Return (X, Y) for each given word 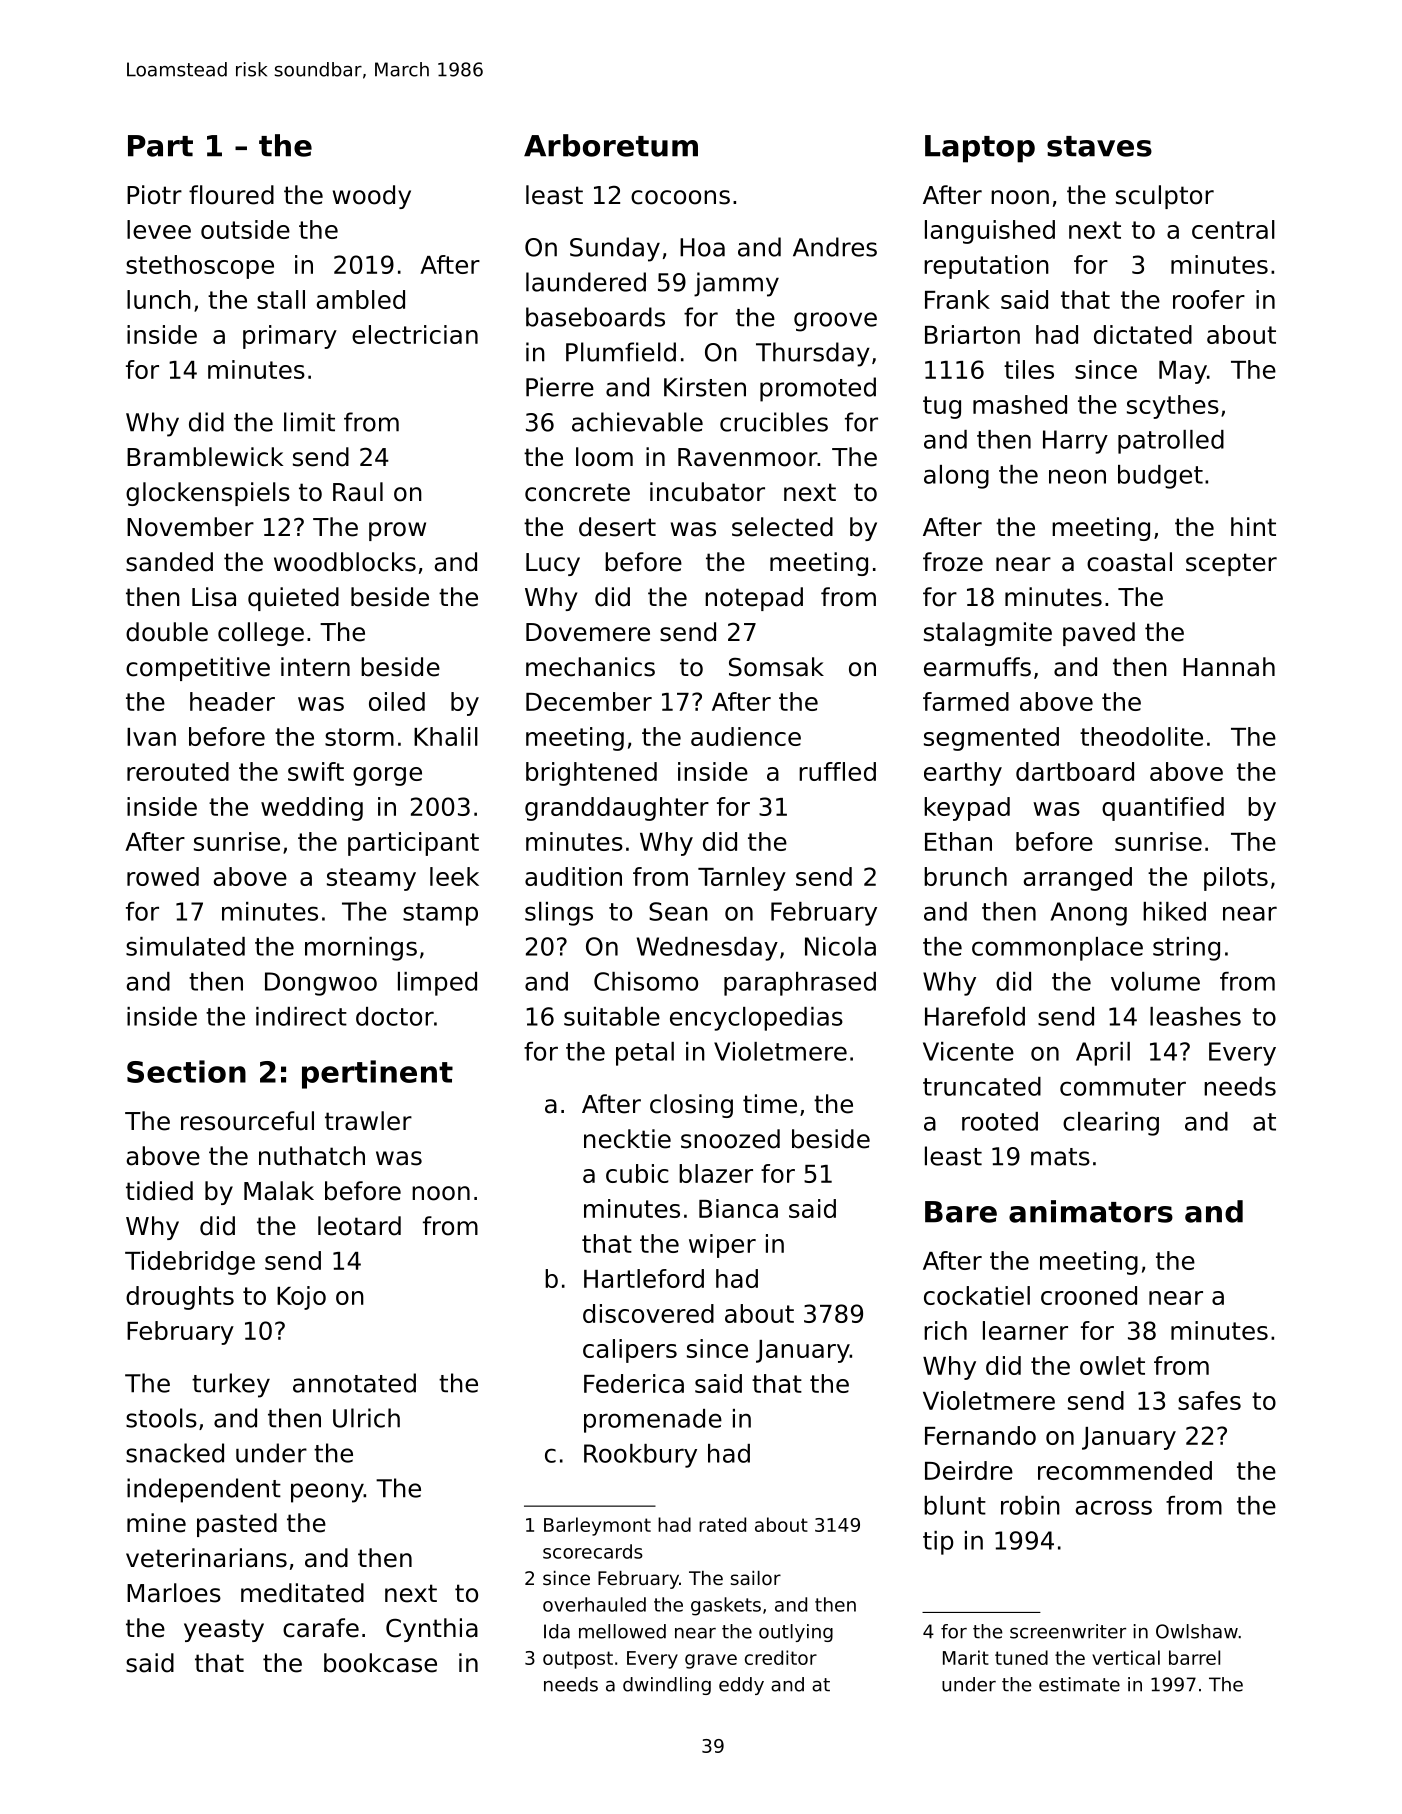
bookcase (380, 1663)
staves (1099, 146)
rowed (163, 876)
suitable (612, 1016)
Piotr (154, 195)
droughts (180, 1298)
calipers (630, 1351)
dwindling (667, 1686)
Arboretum (611, 145)
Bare (961, 1212)
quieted (293, 599)
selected (782, 527)
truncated (982, 1086)
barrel (1194, 1657)
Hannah (1229, 667)
